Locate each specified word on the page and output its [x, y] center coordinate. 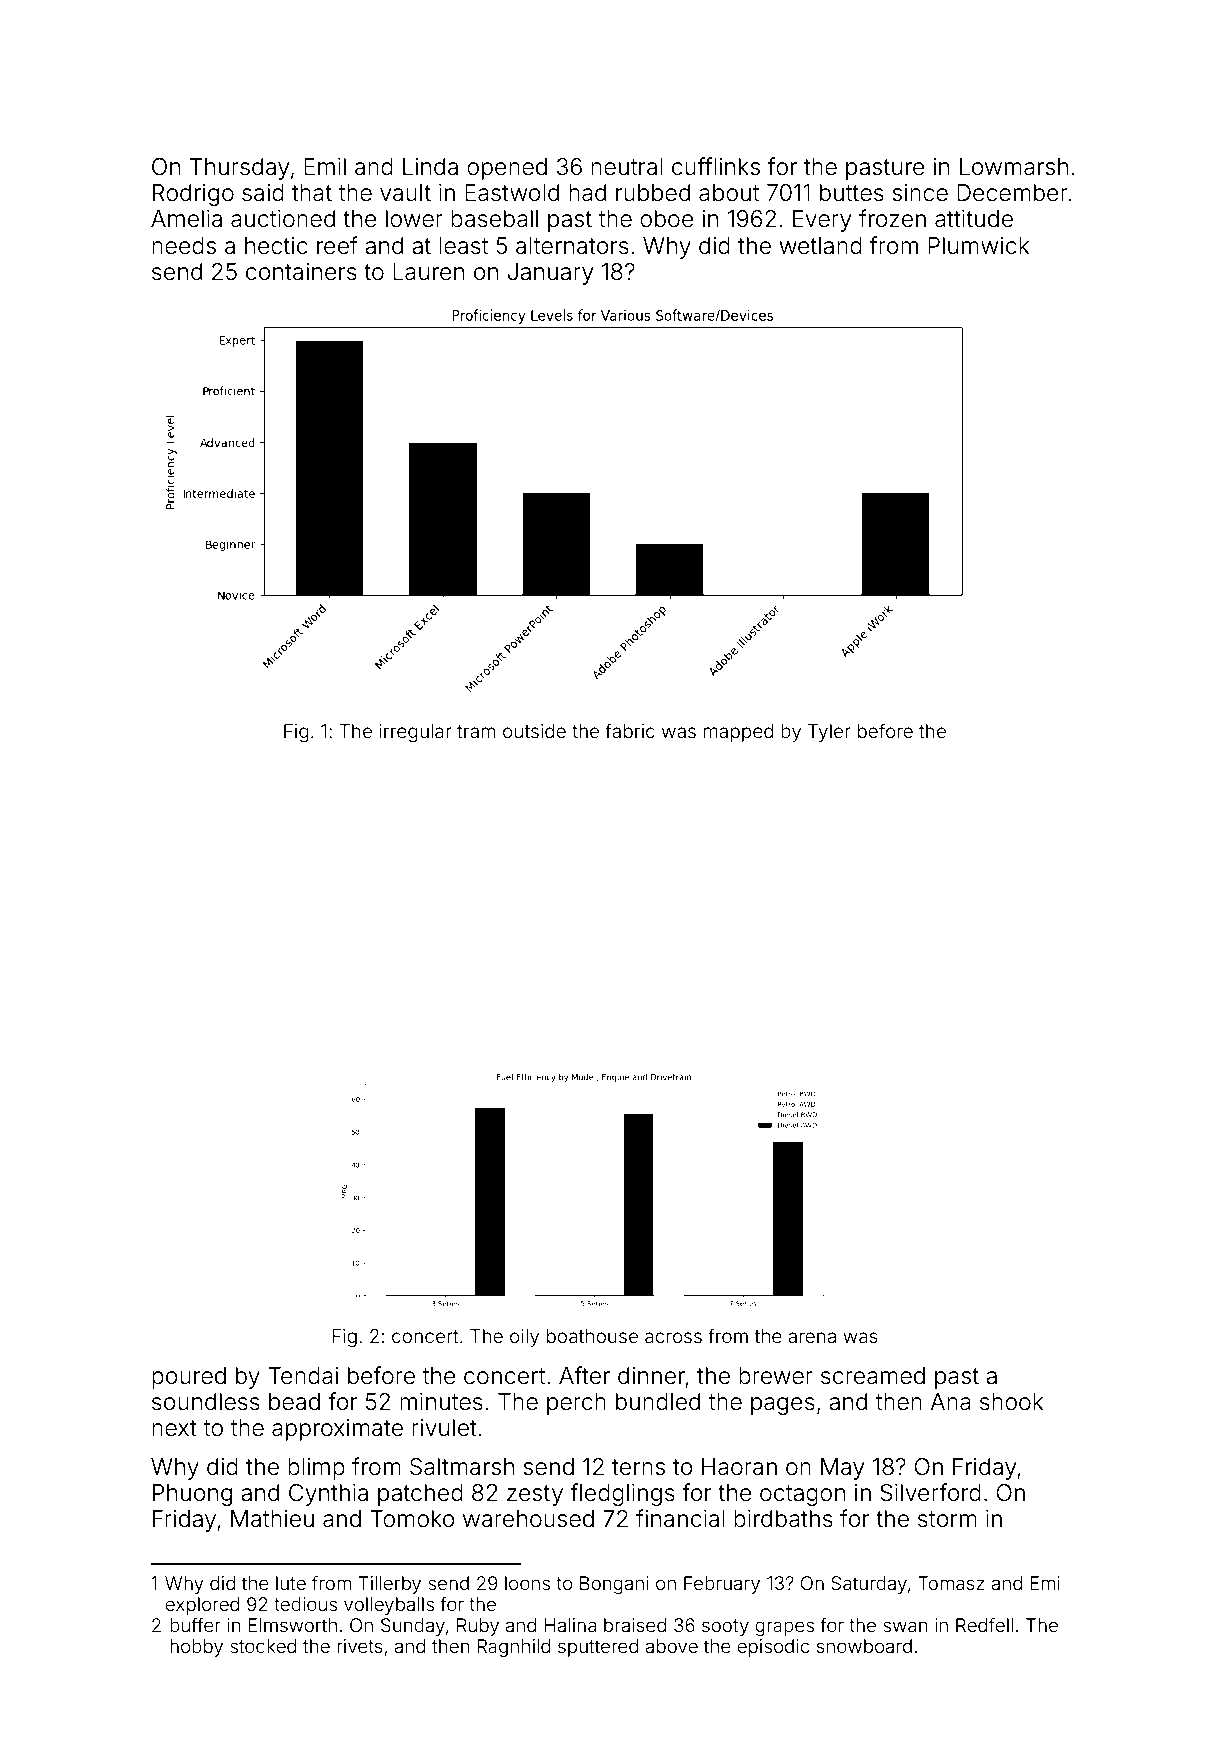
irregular [415, 733]
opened [507, 169]
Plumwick [978, 245]
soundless [206, 1402]
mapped [739, 733]
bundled [658, 1402]
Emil [325, 166]
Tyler [829, 733]
